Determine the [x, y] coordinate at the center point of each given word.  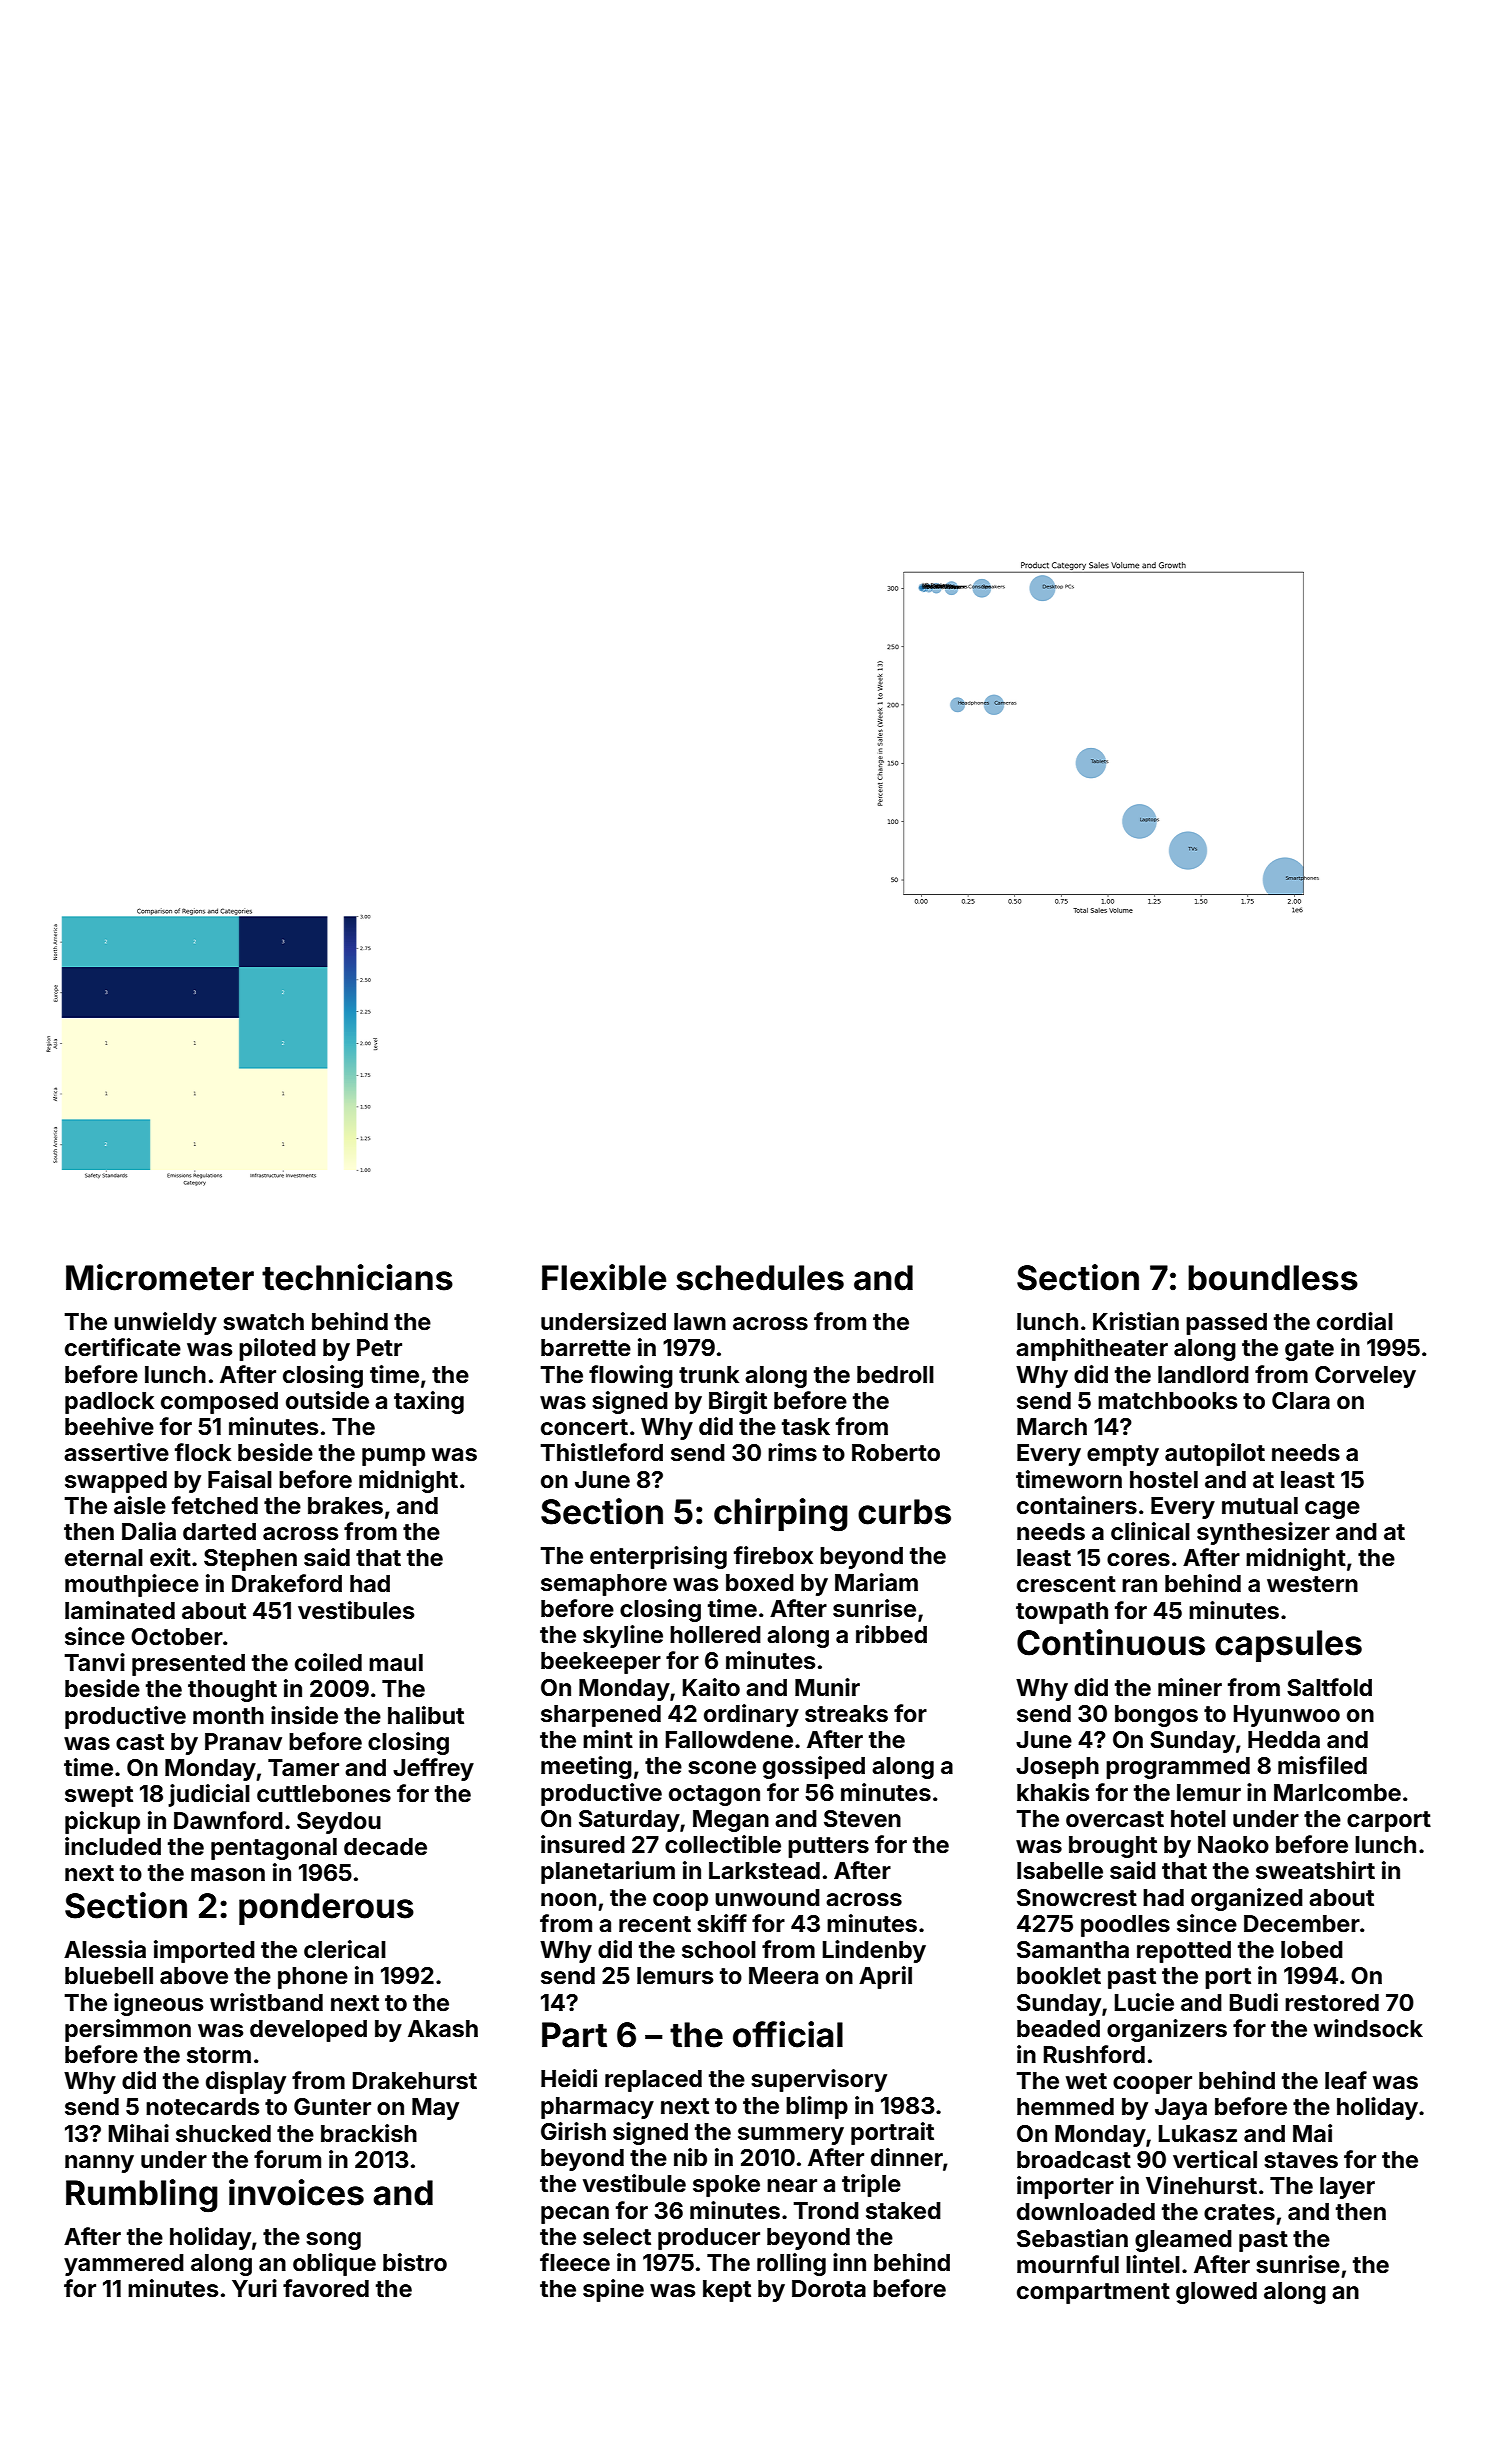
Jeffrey [433, 1769]
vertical [1215, 2159]
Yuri [254, 2288]
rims [792, 1452]
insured [583, 1844]
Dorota [829, 2289]
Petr [379, 1348]
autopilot [1215, 1454]
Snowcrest [1077, 1898]
